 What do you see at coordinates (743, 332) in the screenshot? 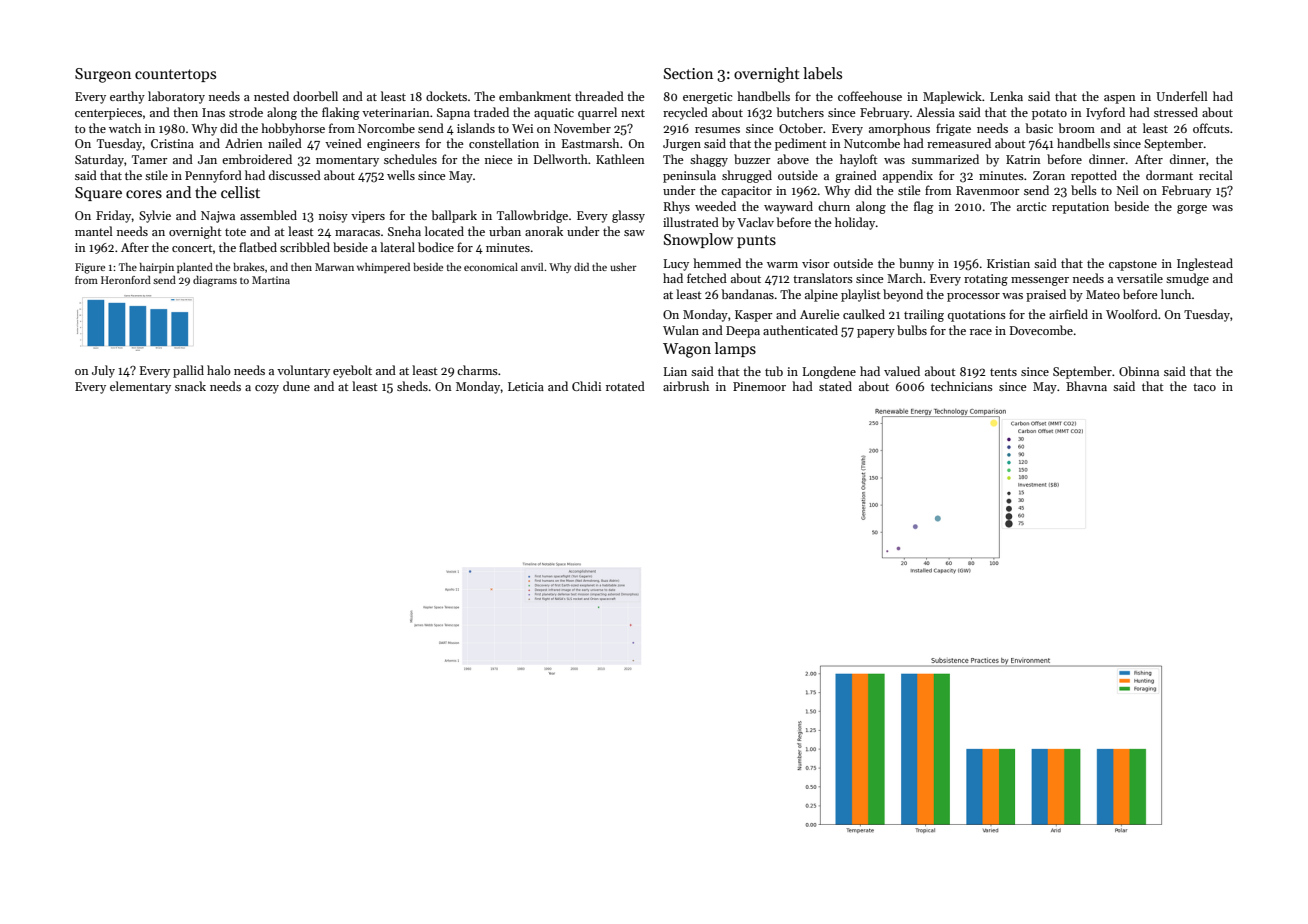
I see `Deepa` at bounding box center [743, 332].
